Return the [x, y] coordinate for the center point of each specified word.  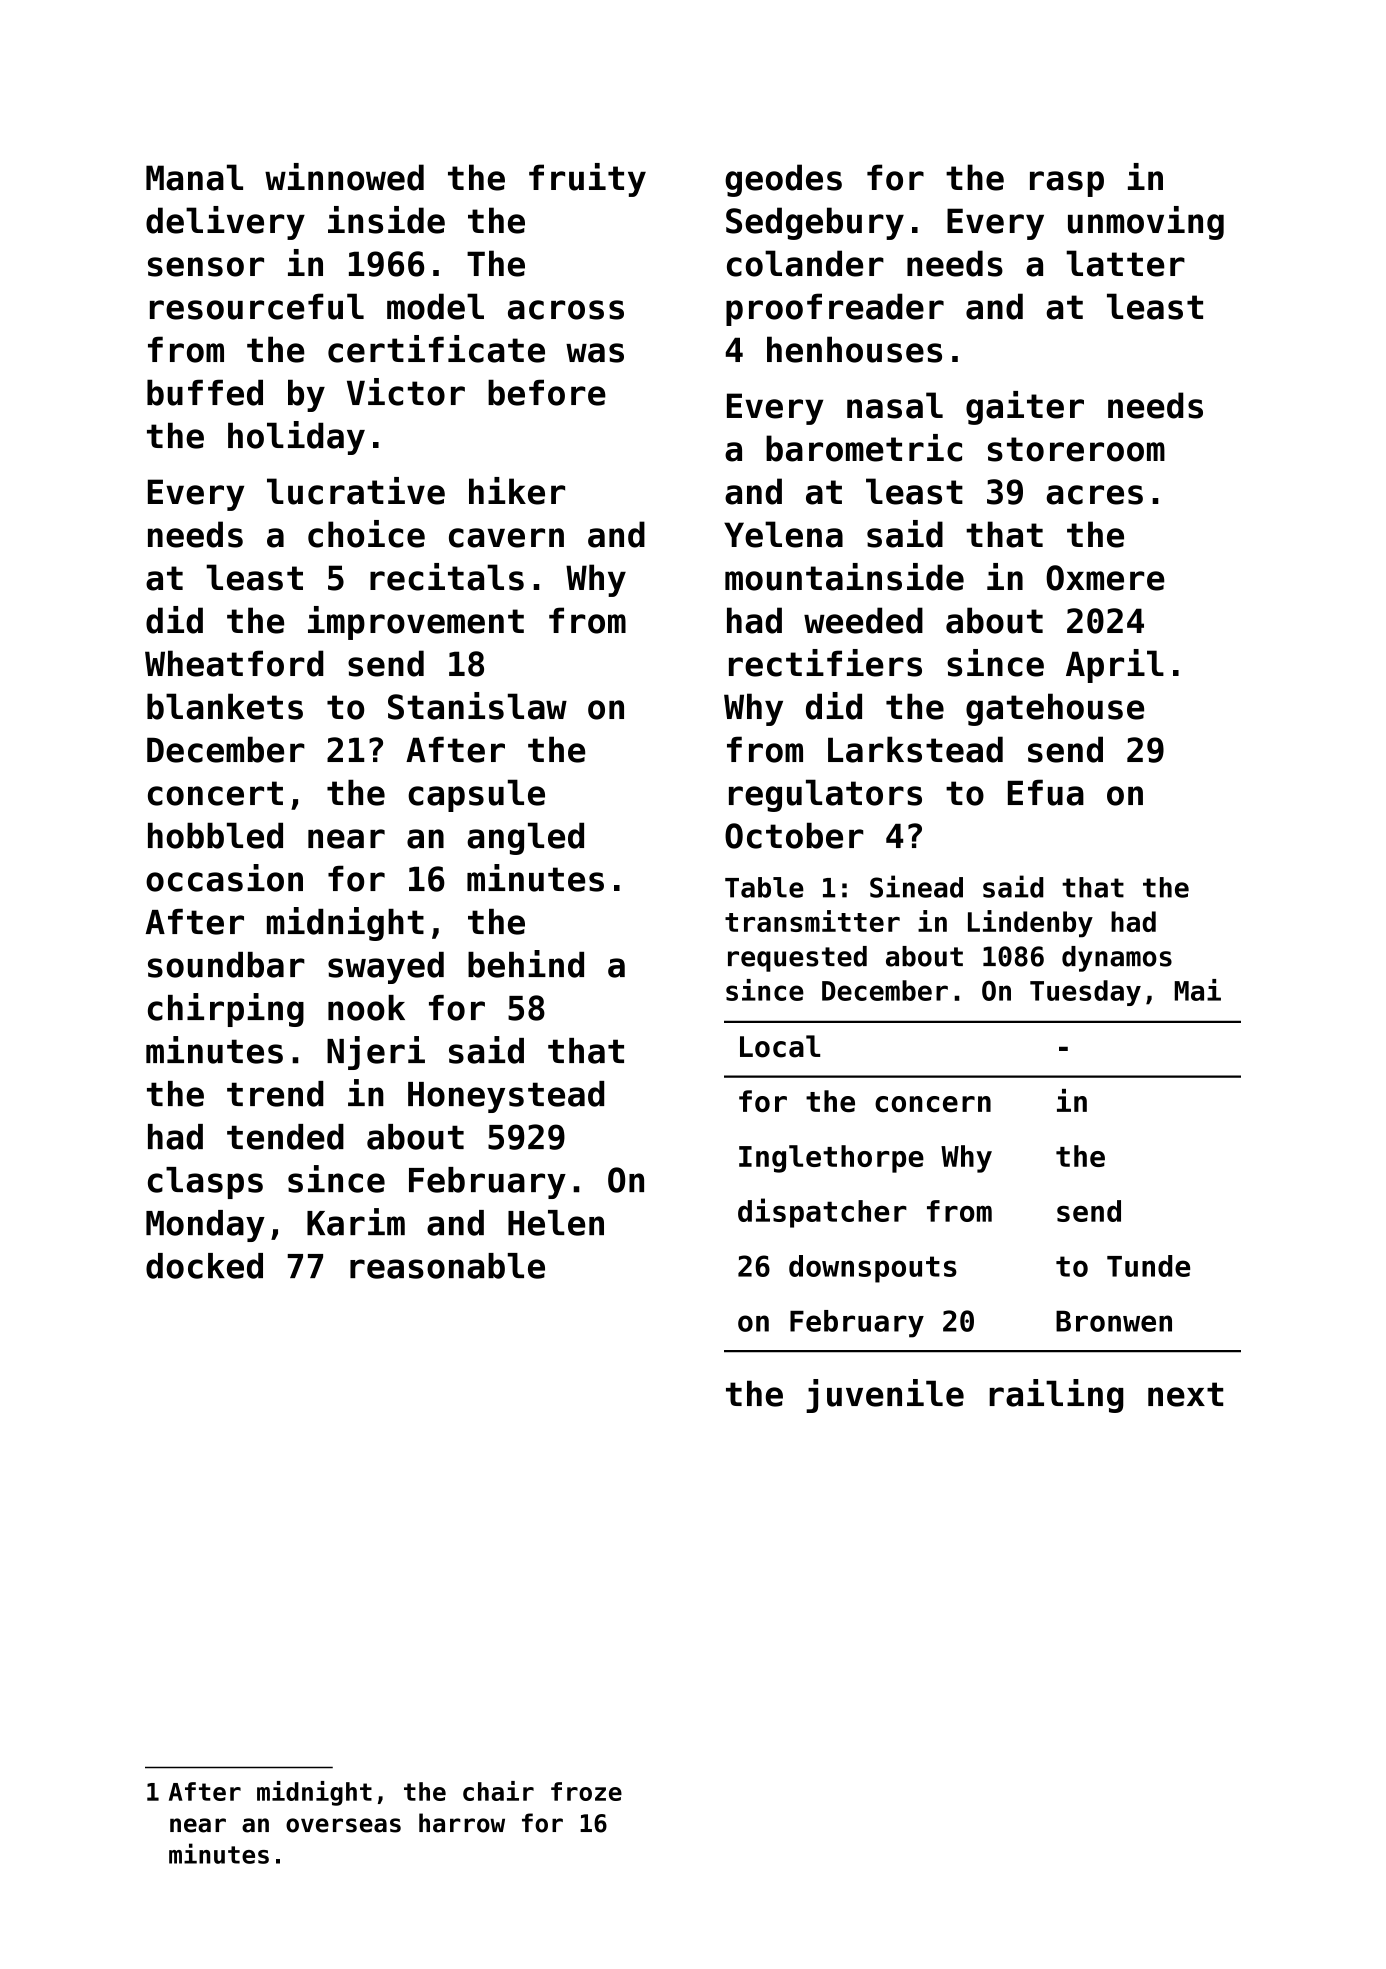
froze [586, 1791]
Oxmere [1105, 578]
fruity [587, 180]
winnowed [344, 177]
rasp [1067, 184]
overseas [343, 1825]
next [1185, 1394]
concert [215, 793]
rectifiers [825, 663]
